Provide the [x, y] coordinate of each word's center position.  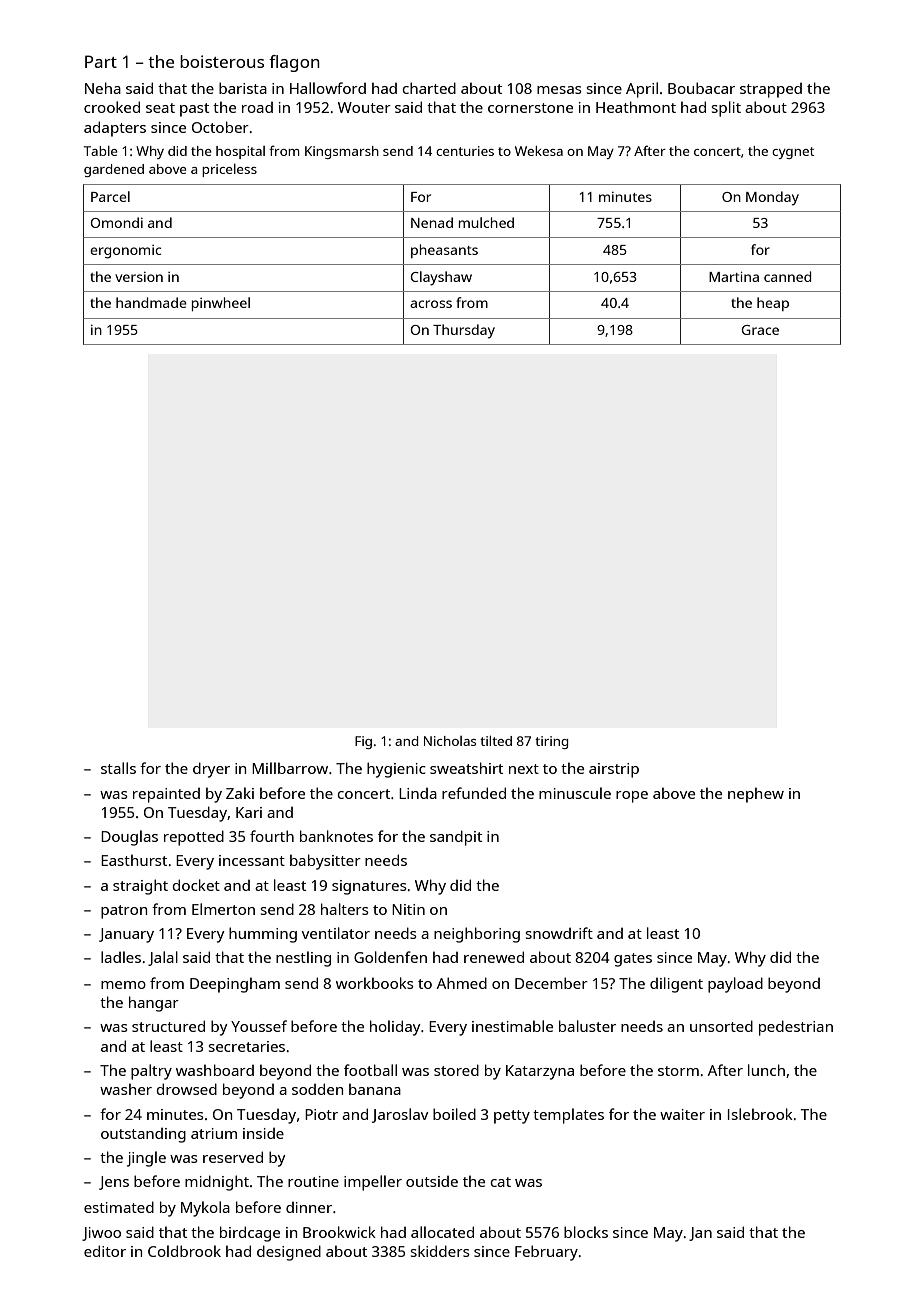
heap [773, 304]
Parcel [110, 196]
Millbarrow [290, 768]
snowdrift [559, 933]
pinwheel [221, 304]
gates [633, 960]
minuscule [575, 793]
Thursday [464, 331]
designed [289, 1253]
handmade [151, 302]
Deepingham [235, 985]
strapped [771, 90]
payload [735, 985]
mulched [486, 222]
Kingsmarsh [342, 152]
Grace [760, 330]
